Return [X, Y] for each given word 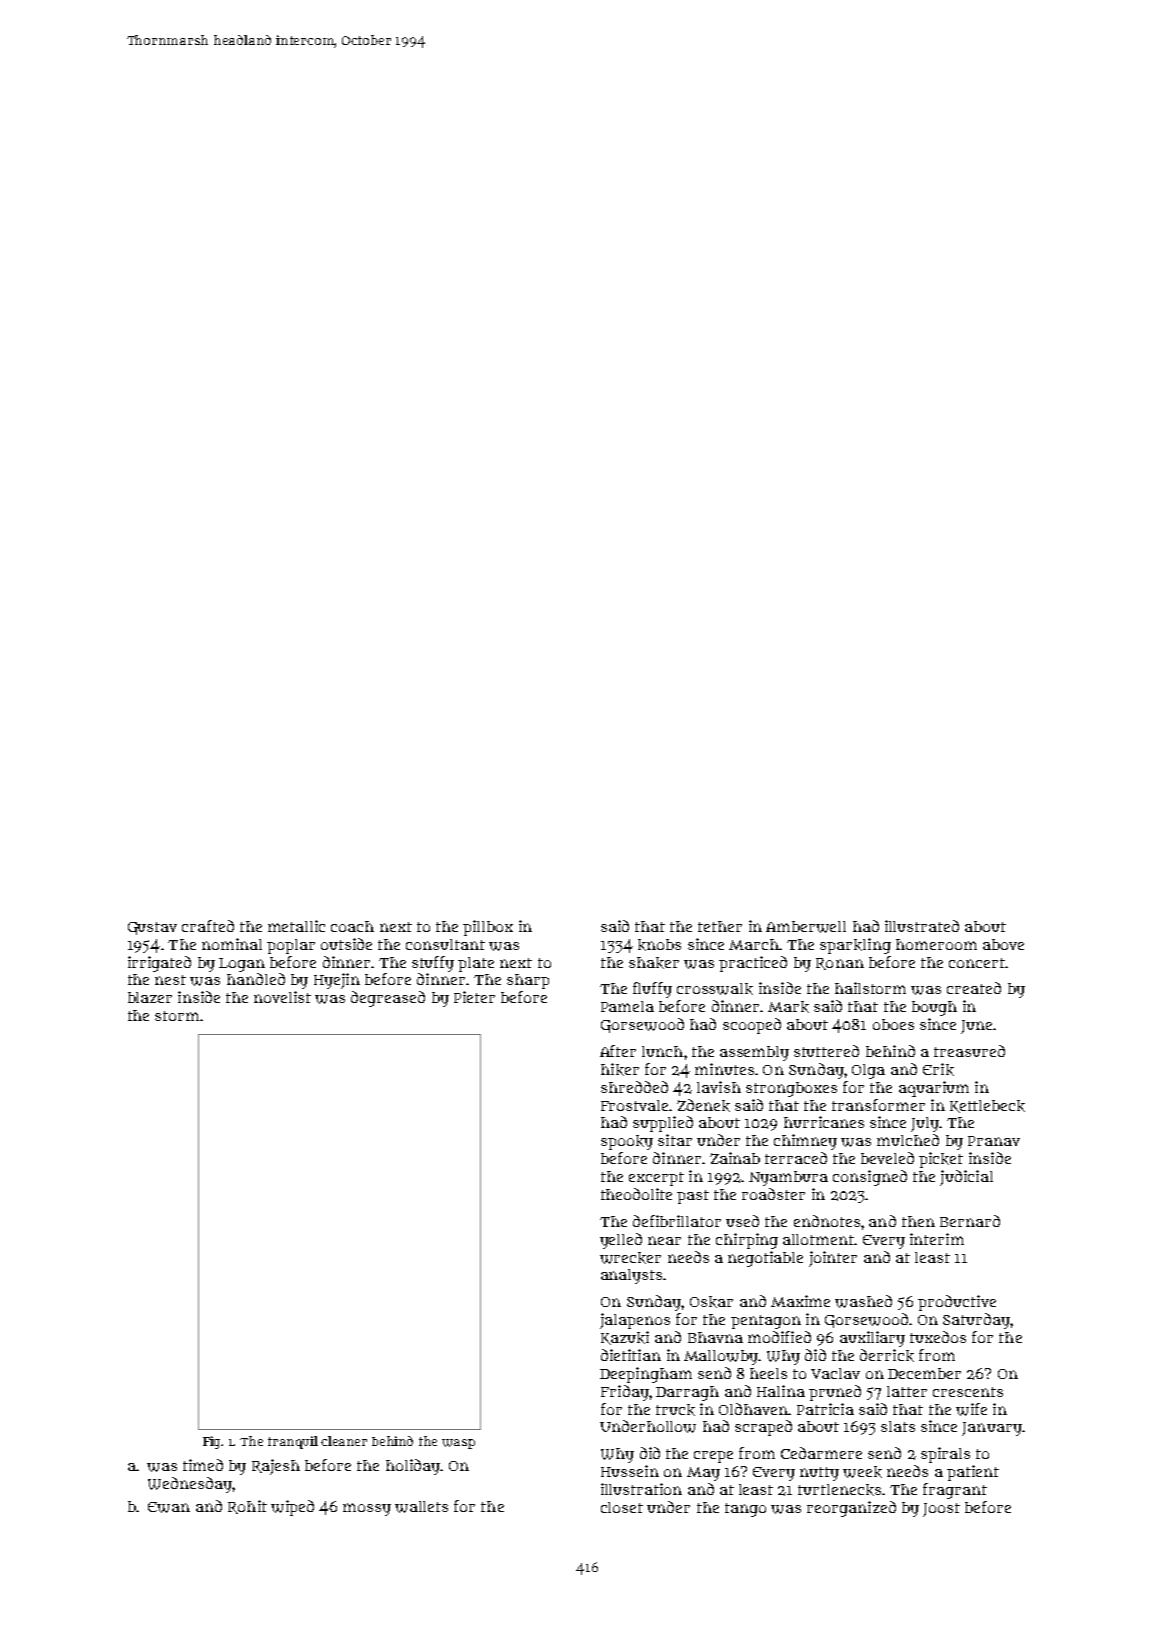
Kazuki [625, 1338]
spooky [627, 1142]
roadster [773, 1194]
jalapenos [635, 1321]
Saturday [976, 1321]
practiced [753, 964]
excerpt [656, 1179]
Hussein [630, 1471]
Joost [941, 1510]
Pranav [994, 1141]
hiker [620, 1069]
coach [352, 926]
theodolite [636, 1194]
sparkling [855, 946]
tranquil [293, 1442]
